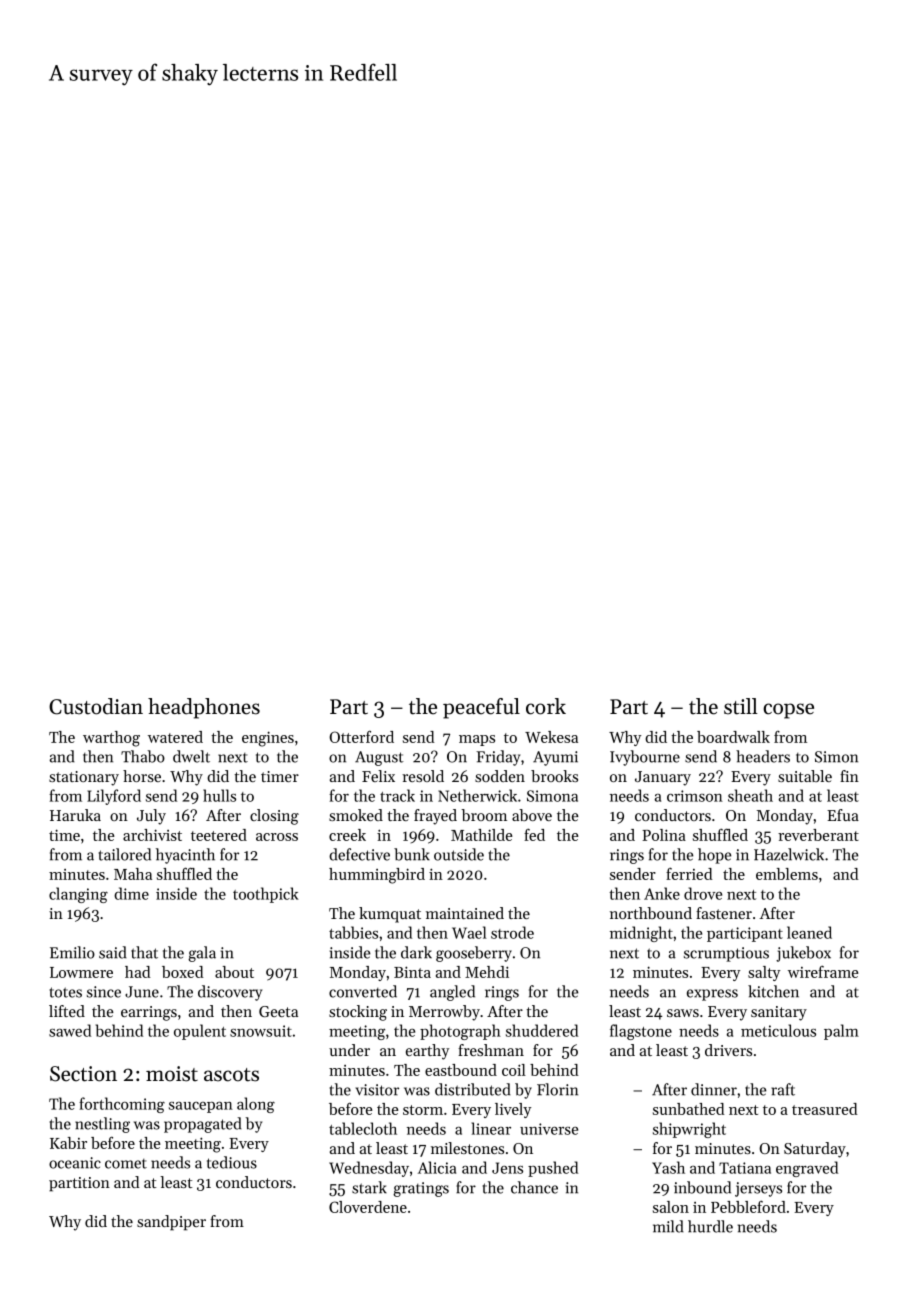 The image size is (908, 1316). What do you see at coordinates (554, 776) in the screenshot?
I see `brooks` at bounding box center [554, 776].
